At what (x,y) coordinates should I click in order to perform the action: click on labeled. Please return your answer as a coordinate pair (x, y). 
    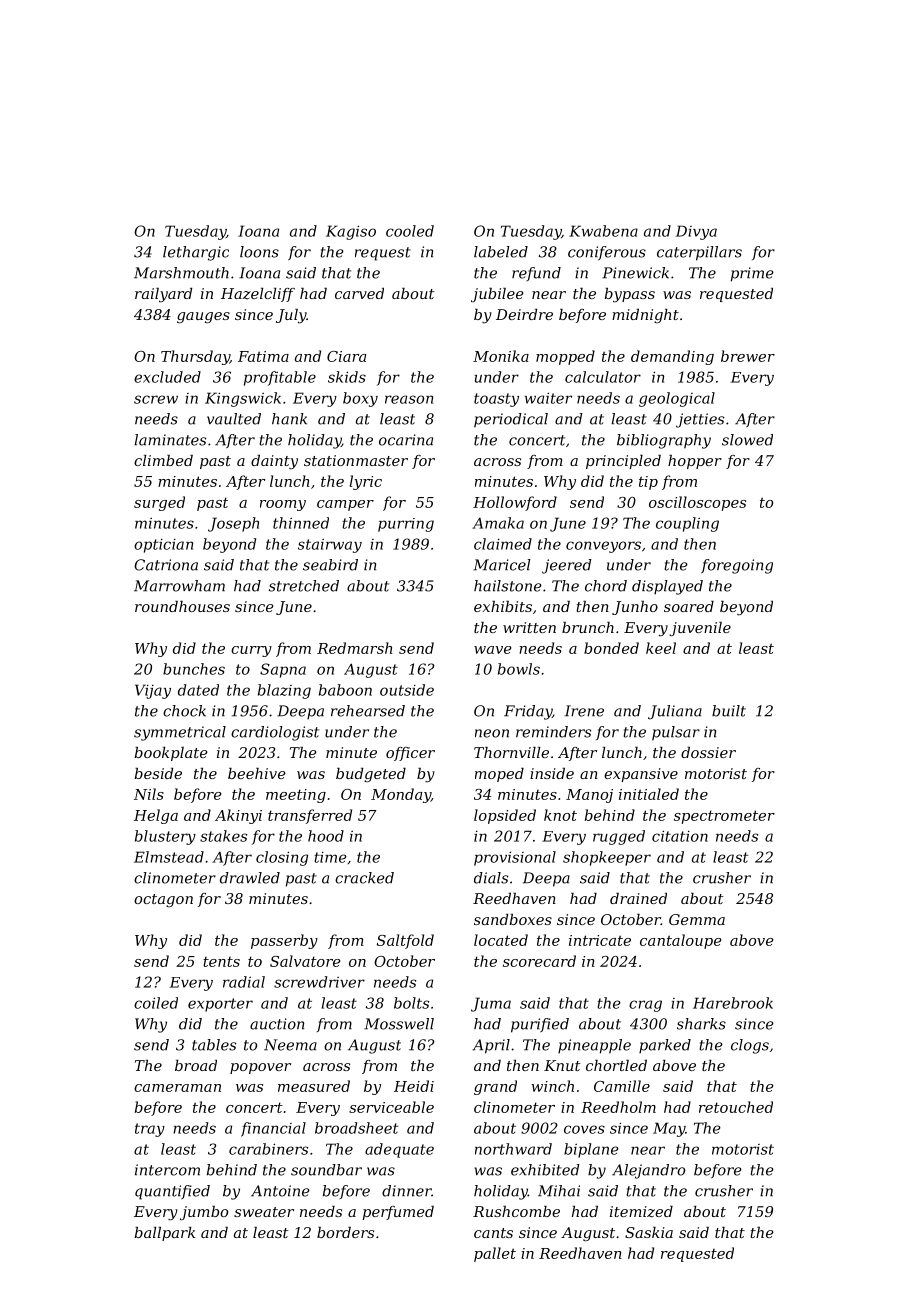
    Looking at the image, I should click on (501, 252).
